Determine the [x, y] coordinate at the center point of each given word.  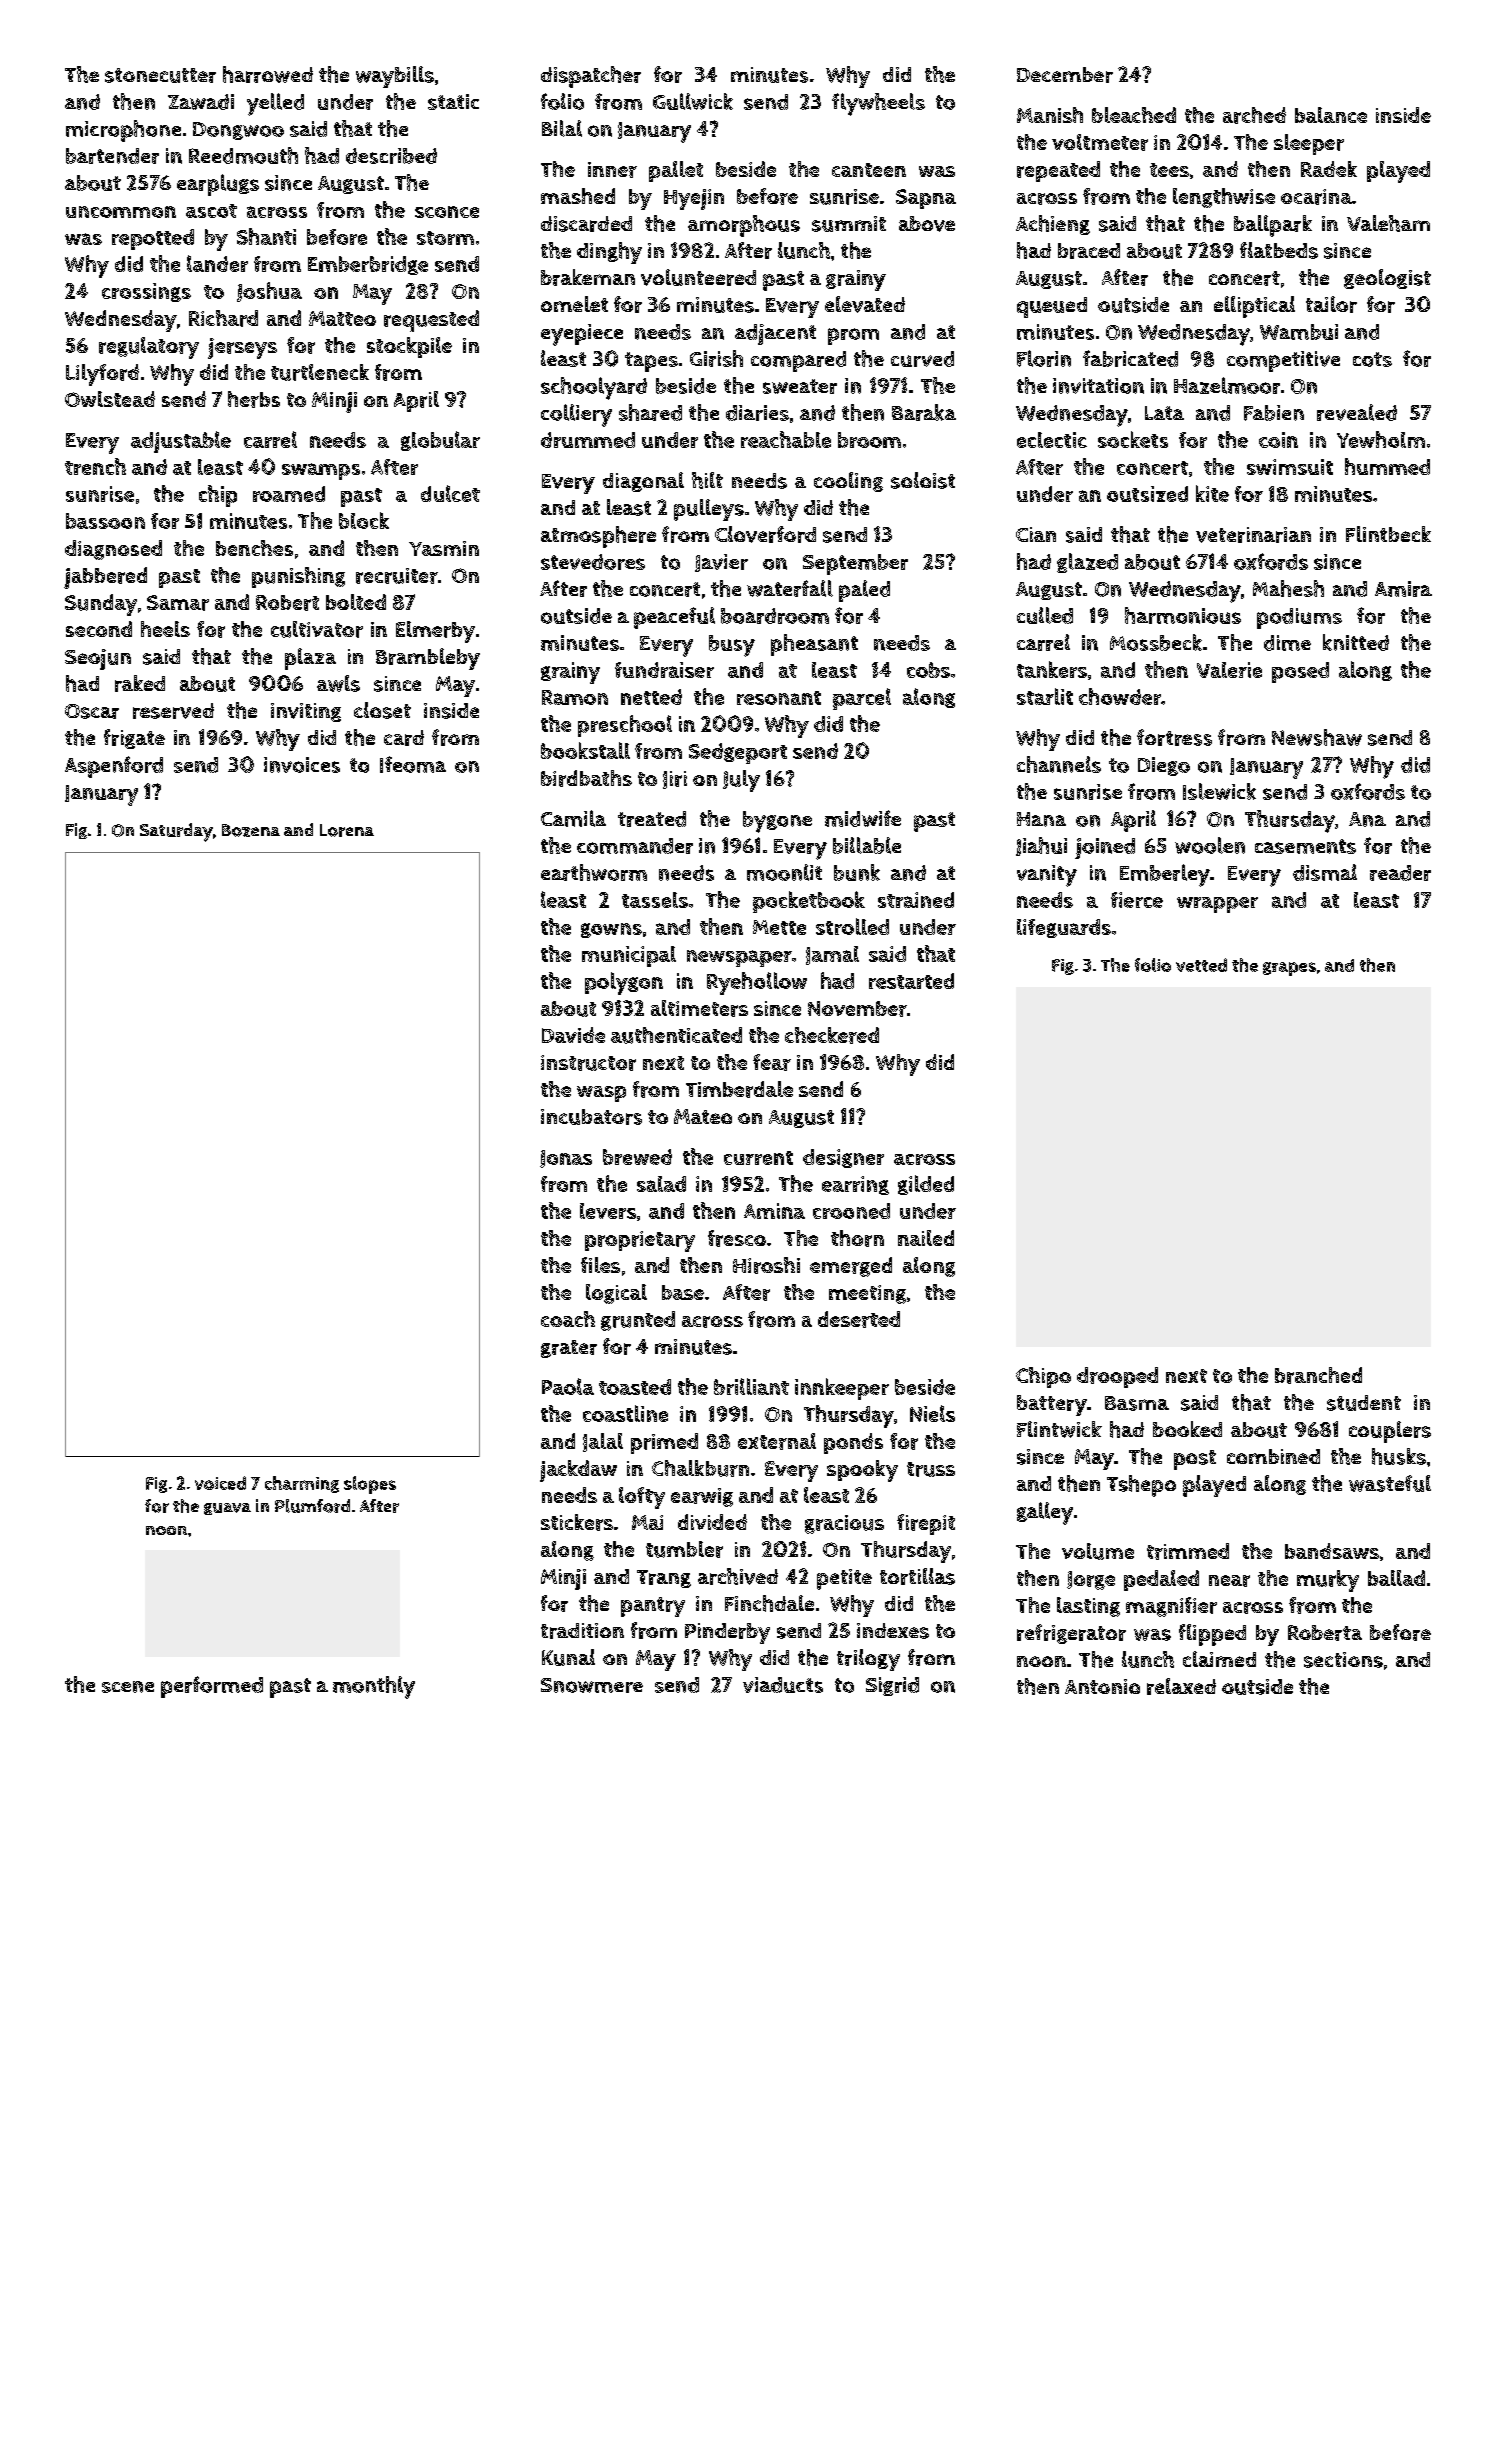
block [364, 520]
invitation [1098, 386]
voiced [220, 1483]
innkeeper [842, 1389]
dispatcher [591, 77]
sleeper [1309, 144]
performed [212, 1687]
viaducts [783, 1685]
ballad [1396, 1578]
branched [1318, 1375]
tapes [651, 362]
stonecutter [160, 75]
